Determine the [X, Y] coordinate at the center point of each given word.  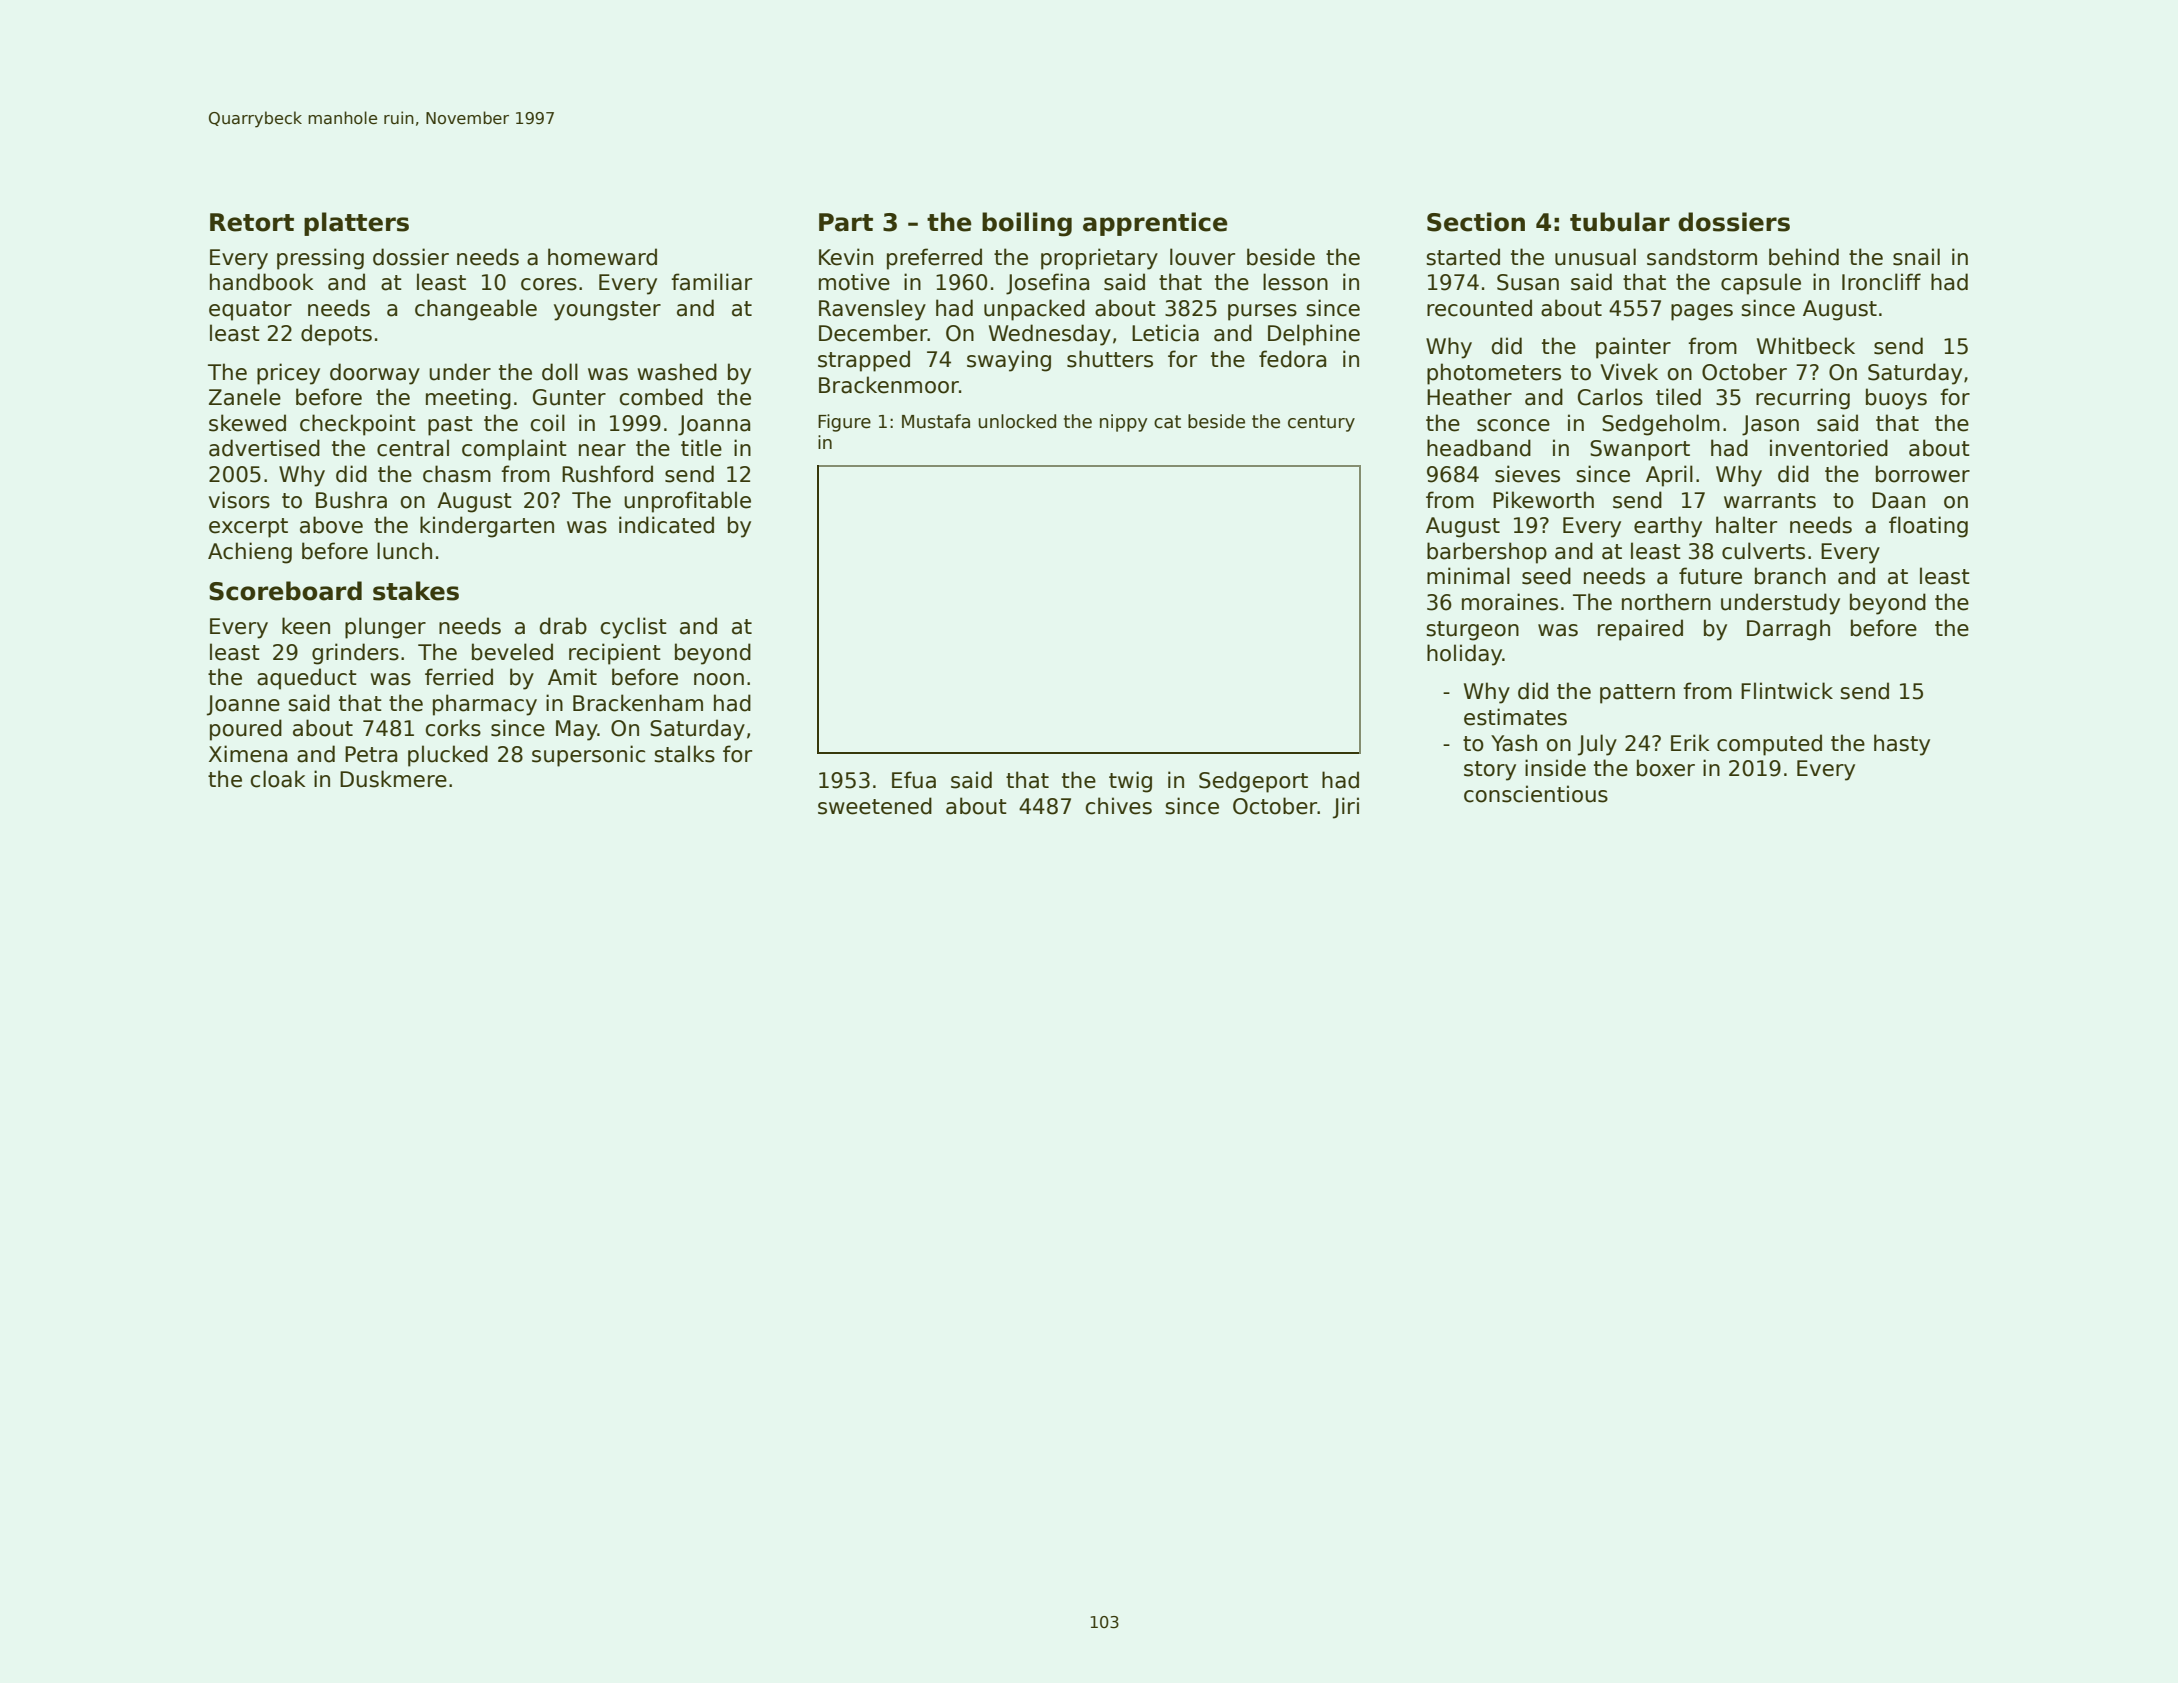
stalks [684, 754]
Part [846, 222]
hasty [1902, 745]
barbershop [1487, 553]
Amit [572, 676]
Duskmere [393, 779]
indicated [666, 525]
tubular [1620, 222]
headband [1479, 448]
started [1463, 257]
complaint [514, 450]
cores [549, 284]
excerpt [248, 528]
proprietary [1099, 259]
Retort [252, 222]
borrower [1923, 474]
